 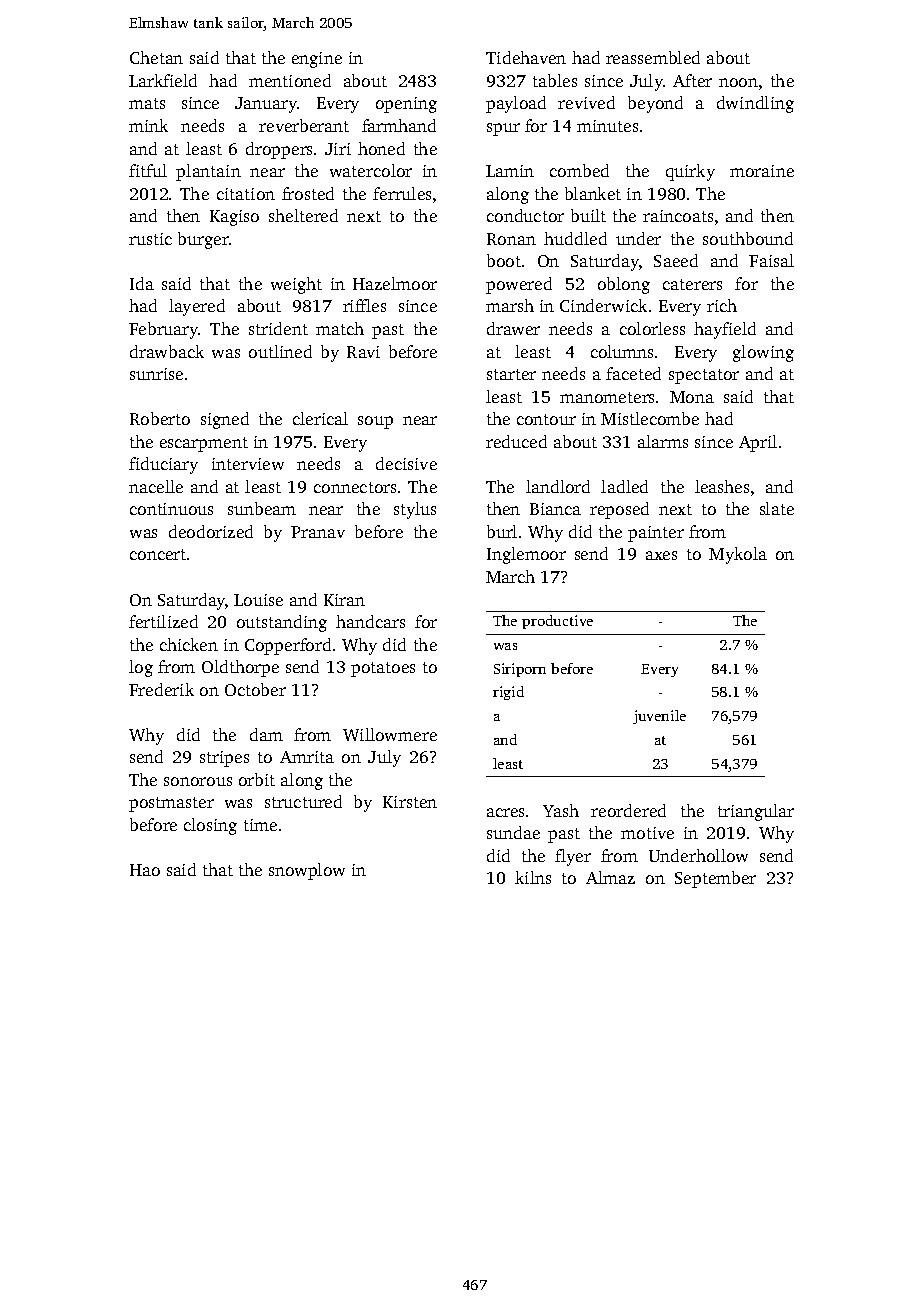 I want to click on columns, so click(x=622, y=351).
